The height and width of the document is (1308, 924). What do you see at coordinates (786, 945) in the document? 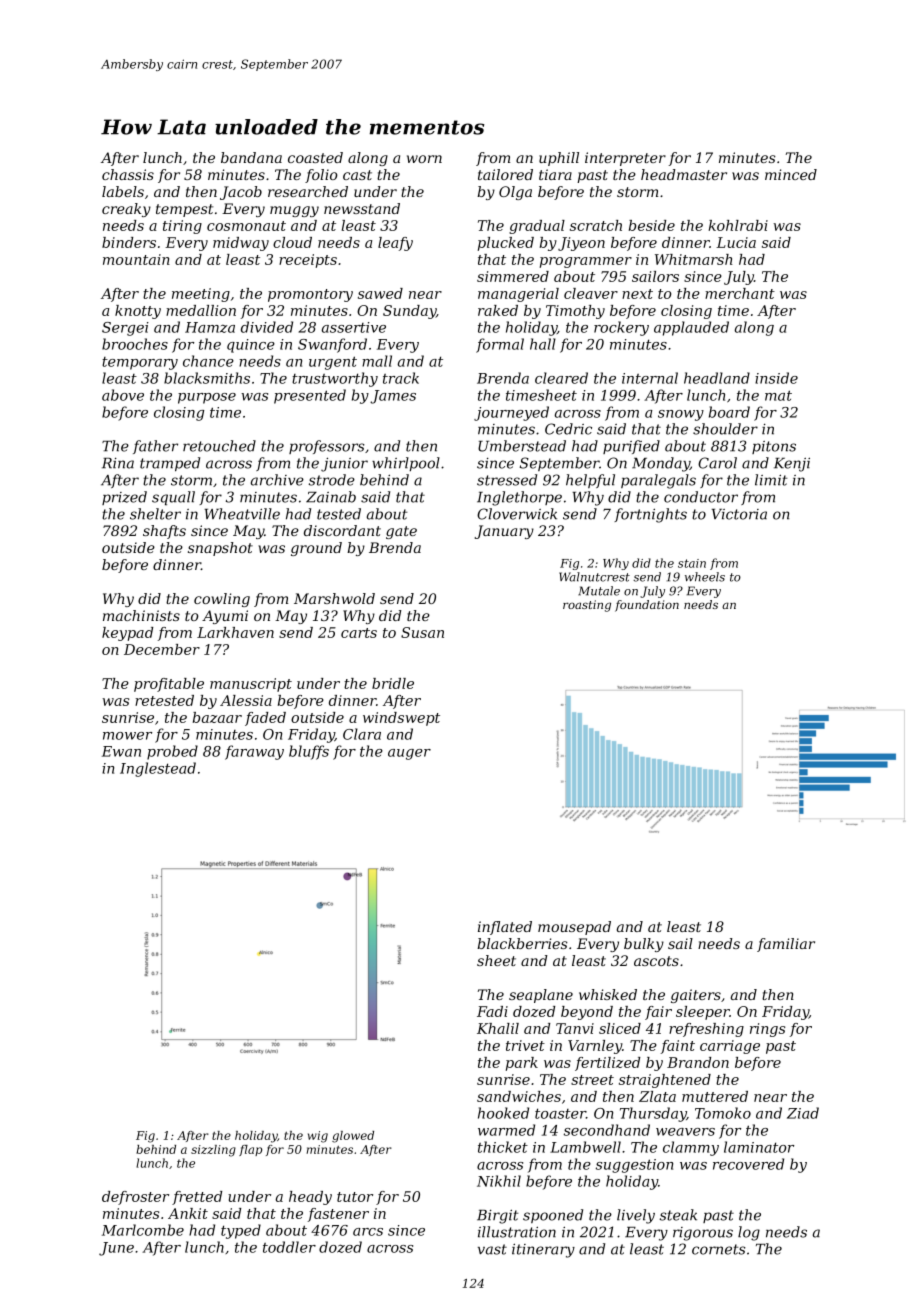
I see `familiar` at bounding box center [786, 945].
